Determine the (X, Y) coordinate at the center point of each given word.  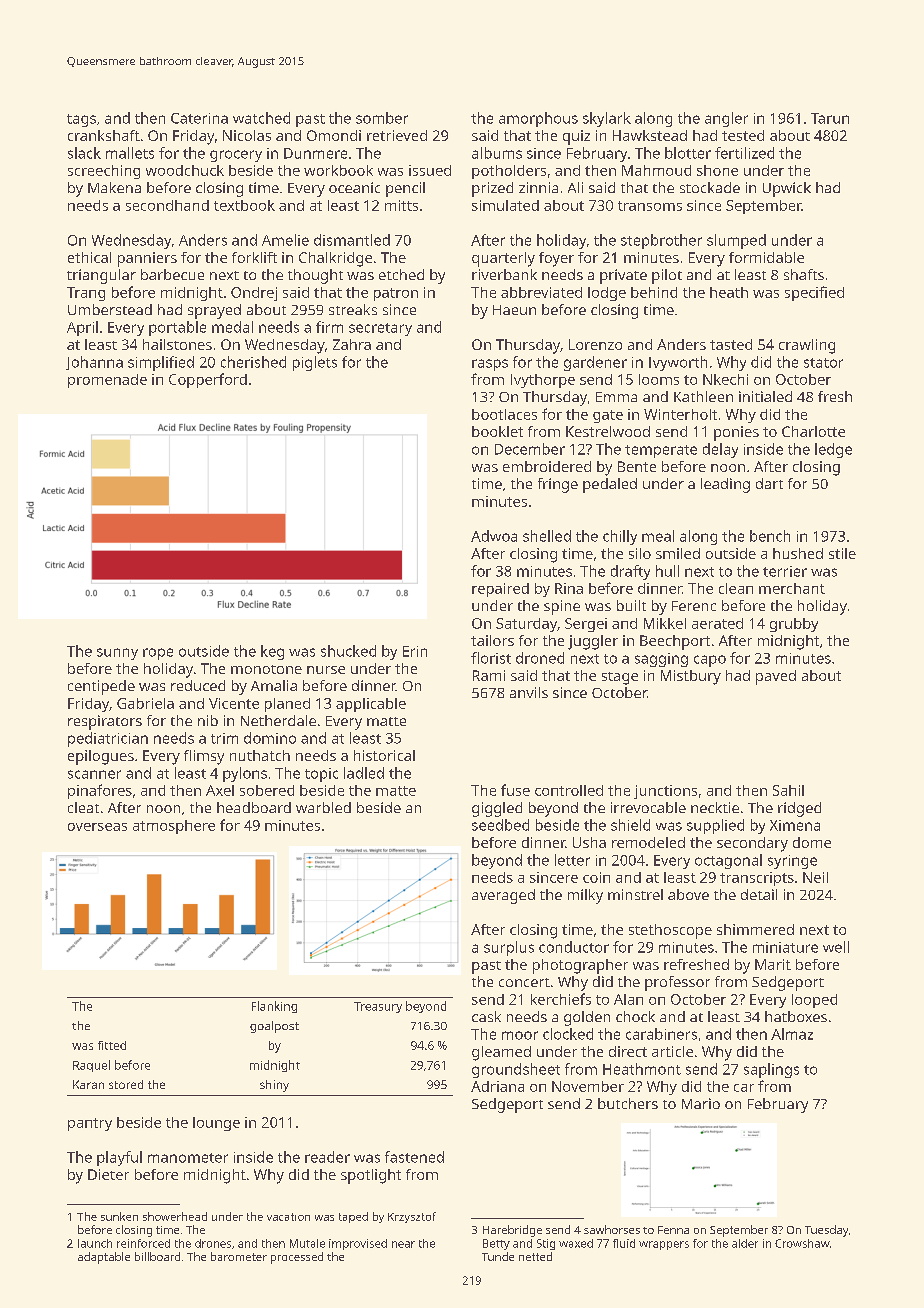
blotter (688, 153)
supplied (715, 826)
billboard (157, 1256)
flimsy (204, 757)
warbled (323, 807)
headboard (254, 807)
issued (430, 170)
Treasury (378, 1007)
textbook (244, 205)
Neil (815, 877)
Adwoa (494, 536)
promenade (107, 381)
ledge (833, 450)
